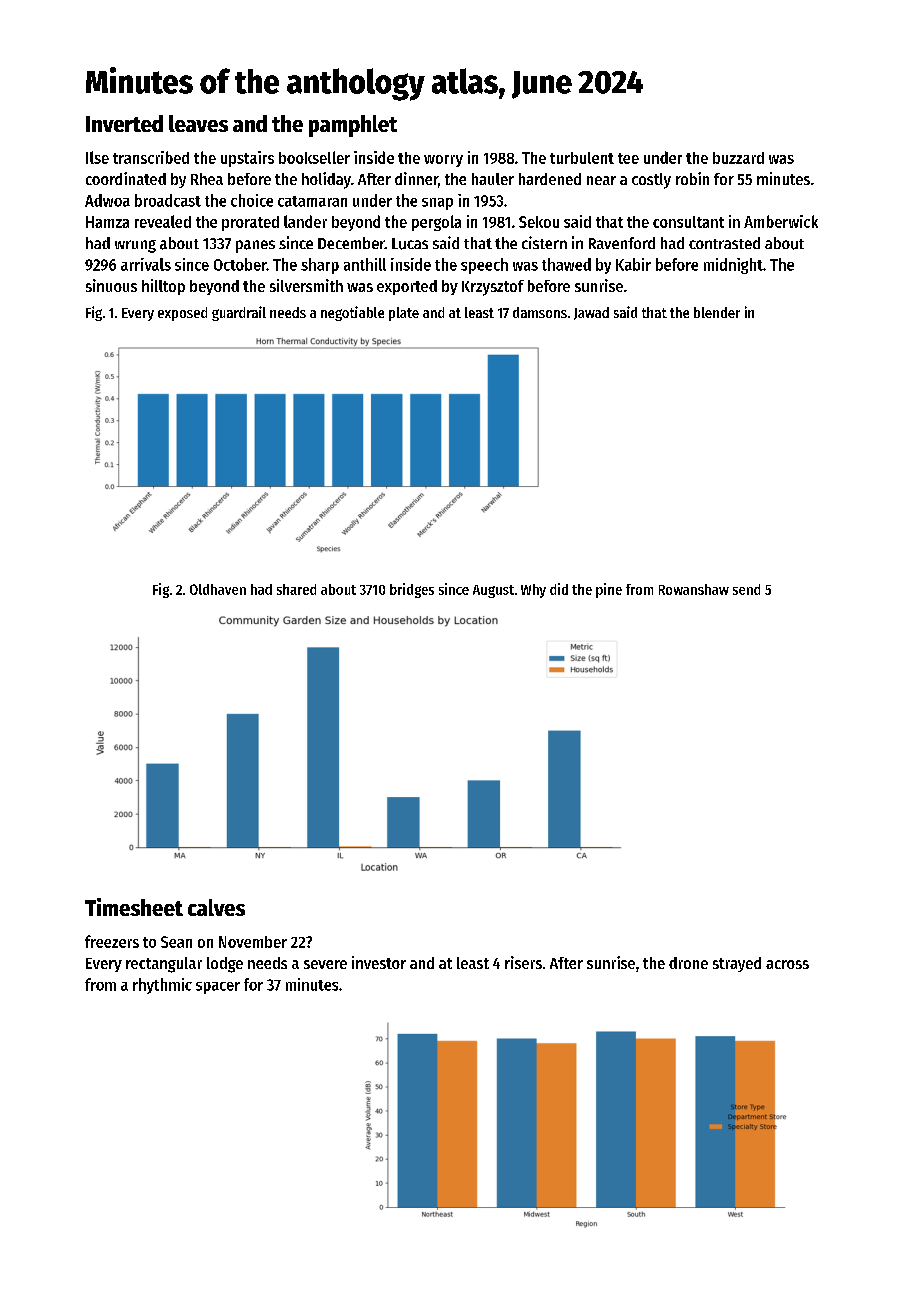 The width and height of the screenshot is (924, 1308). I want to click on rhythmic, so click(162, 986).
